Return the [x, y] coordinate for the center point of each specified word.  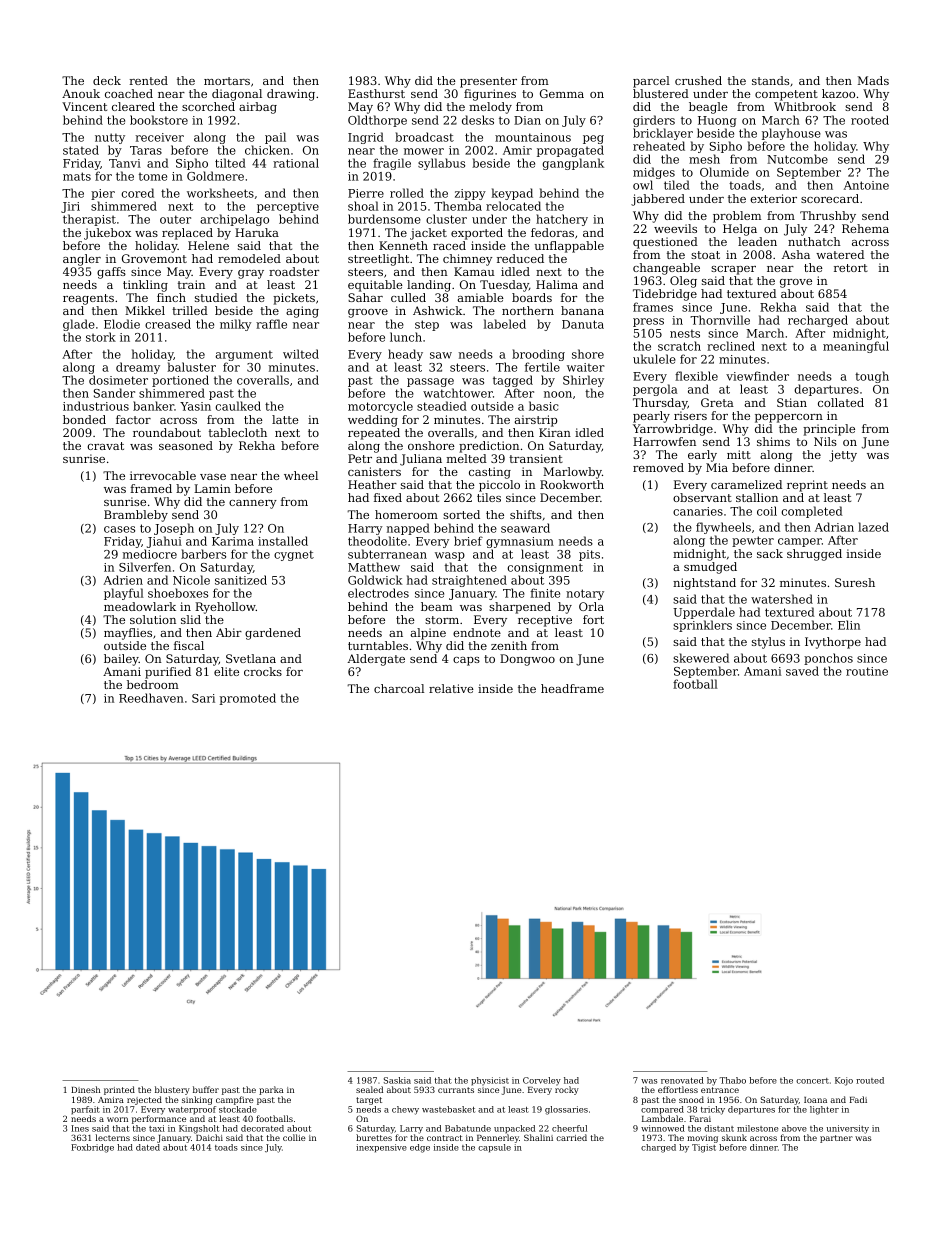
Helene [208, 245]
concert [812, 1081]
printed [119, 1090]
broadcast [424, 137]
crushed [698, 80]
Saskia [397, 1080]
